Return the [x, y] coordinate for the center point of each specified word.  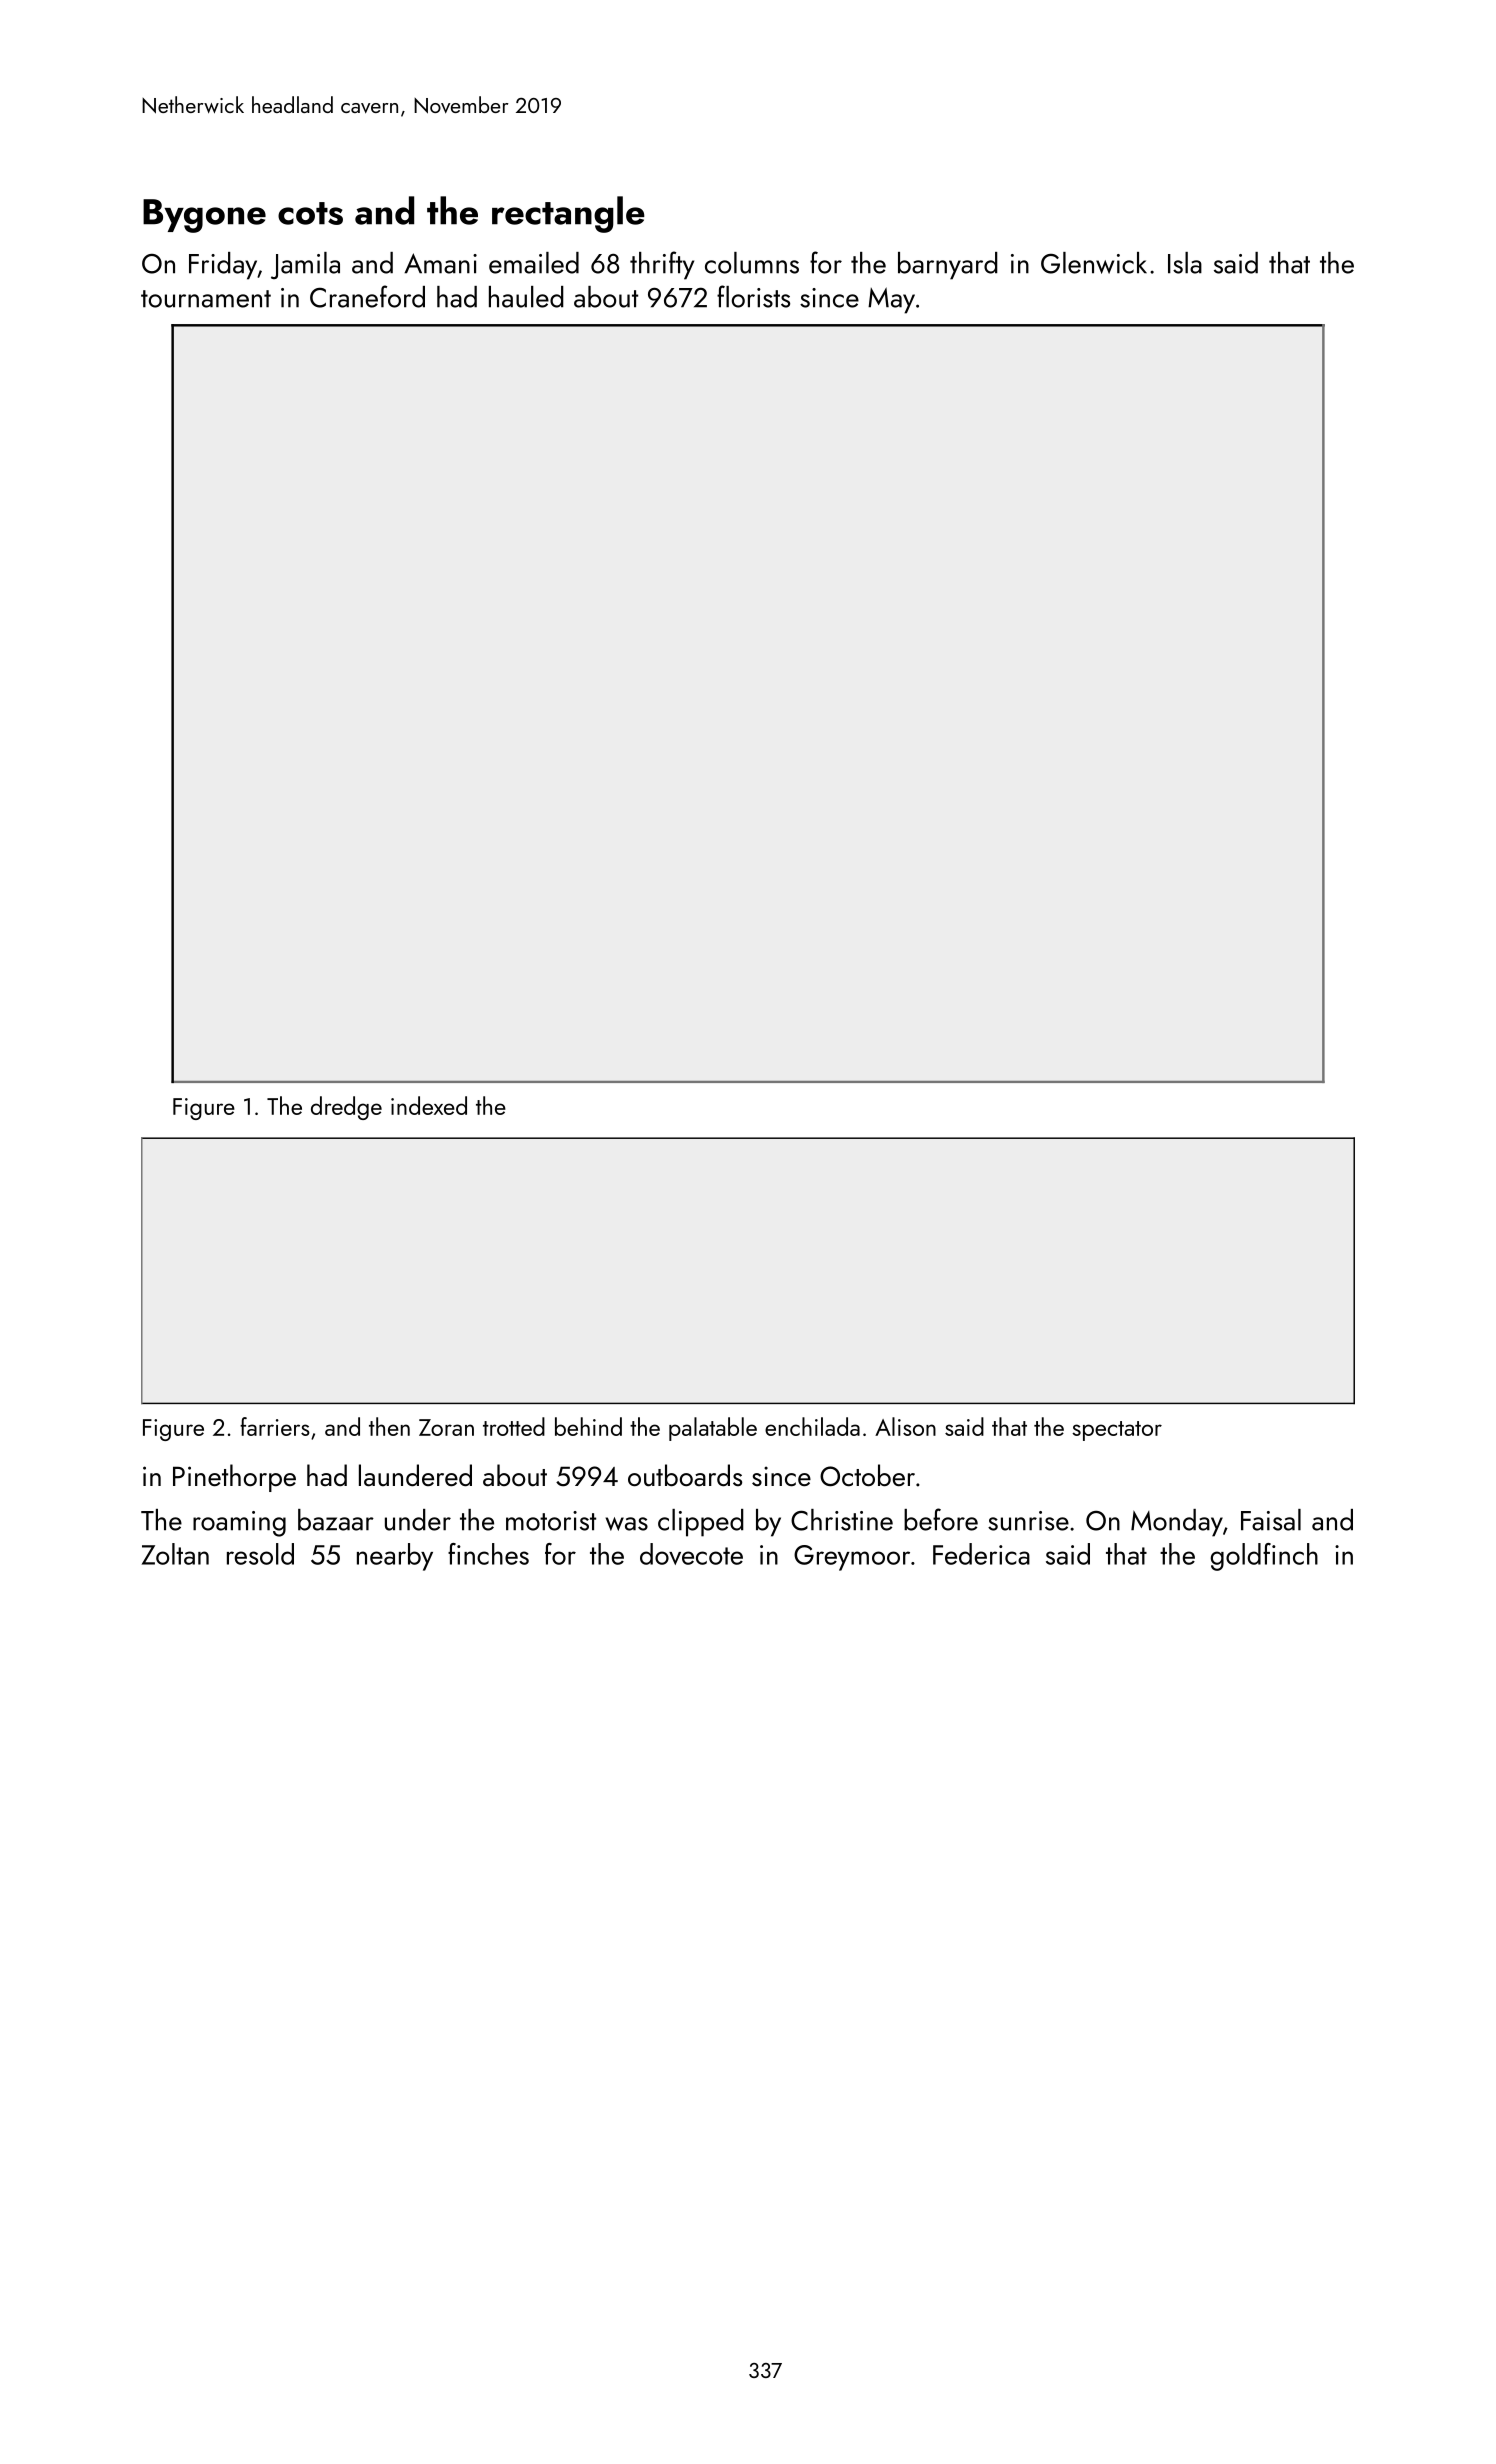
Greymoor [852, 1558]
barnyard [948, 266]
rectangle [568, 214]
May [891, 300]
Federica [981, 1554]
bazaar [336, 1520]
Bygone [204, 216]
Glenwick [1094, 263]
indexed [429, 1105]
